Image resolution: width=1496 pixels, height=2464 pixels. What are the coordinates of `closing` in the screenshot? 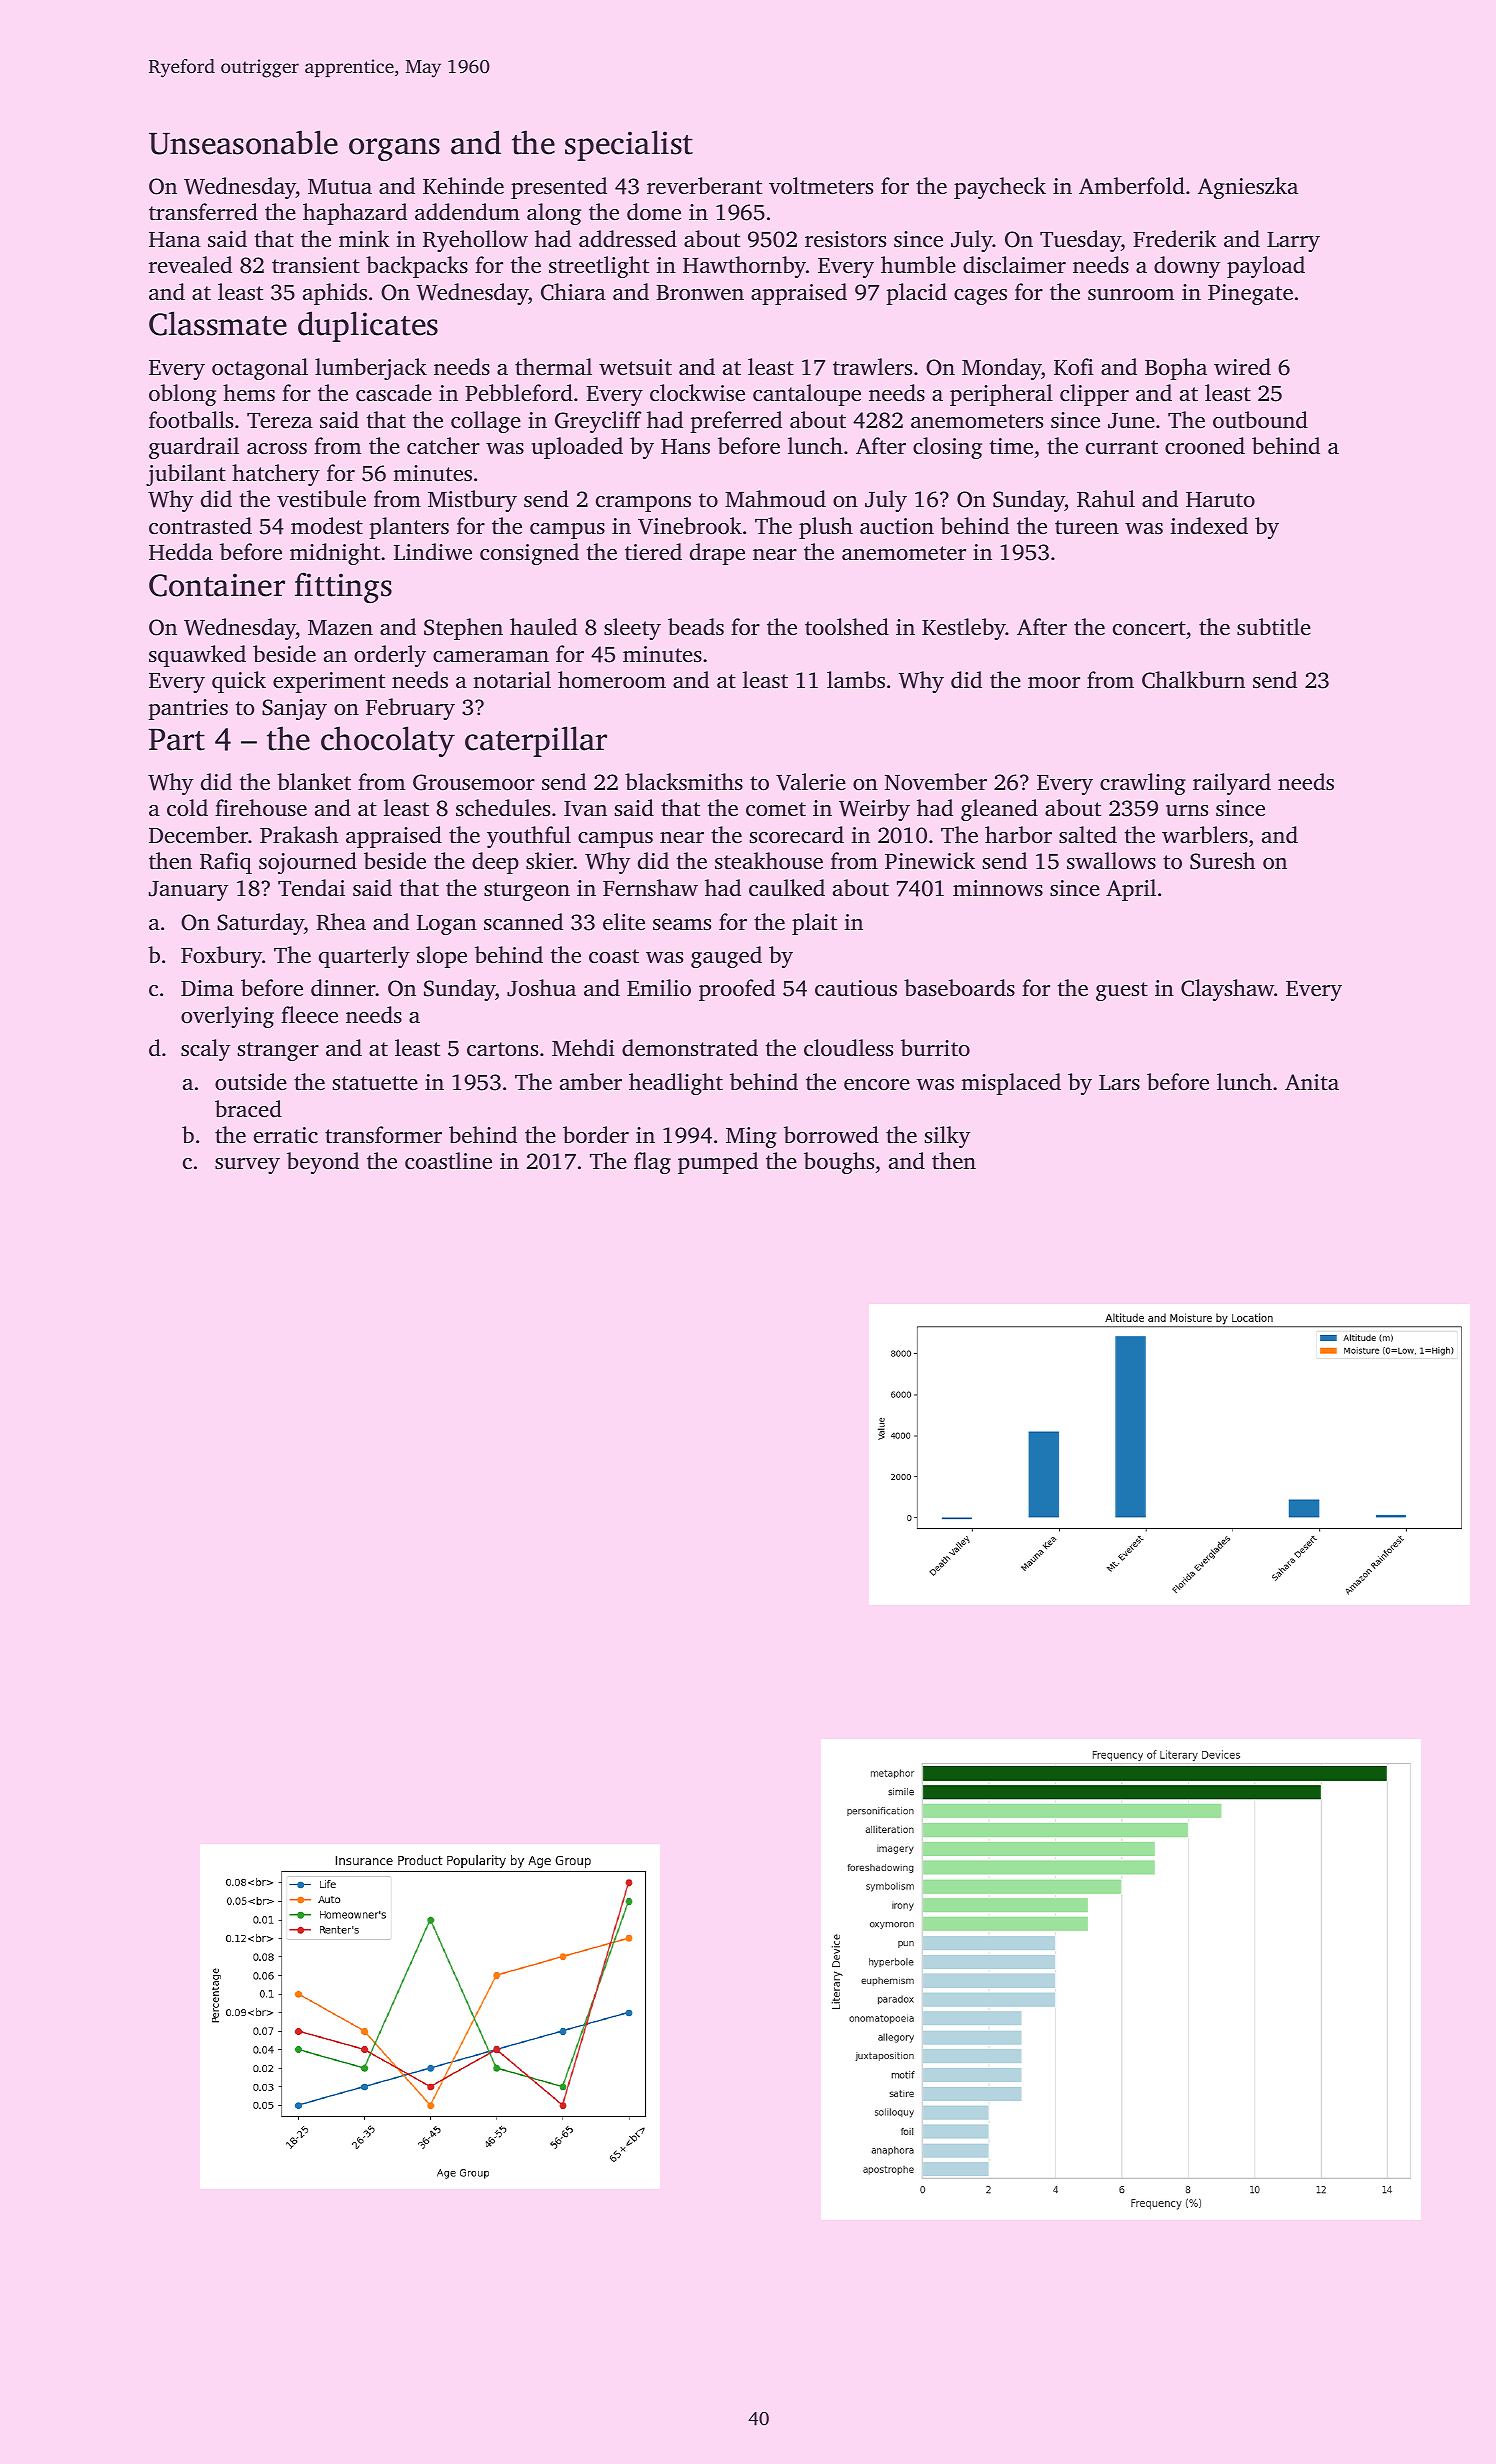 It's located at (947, 448).
